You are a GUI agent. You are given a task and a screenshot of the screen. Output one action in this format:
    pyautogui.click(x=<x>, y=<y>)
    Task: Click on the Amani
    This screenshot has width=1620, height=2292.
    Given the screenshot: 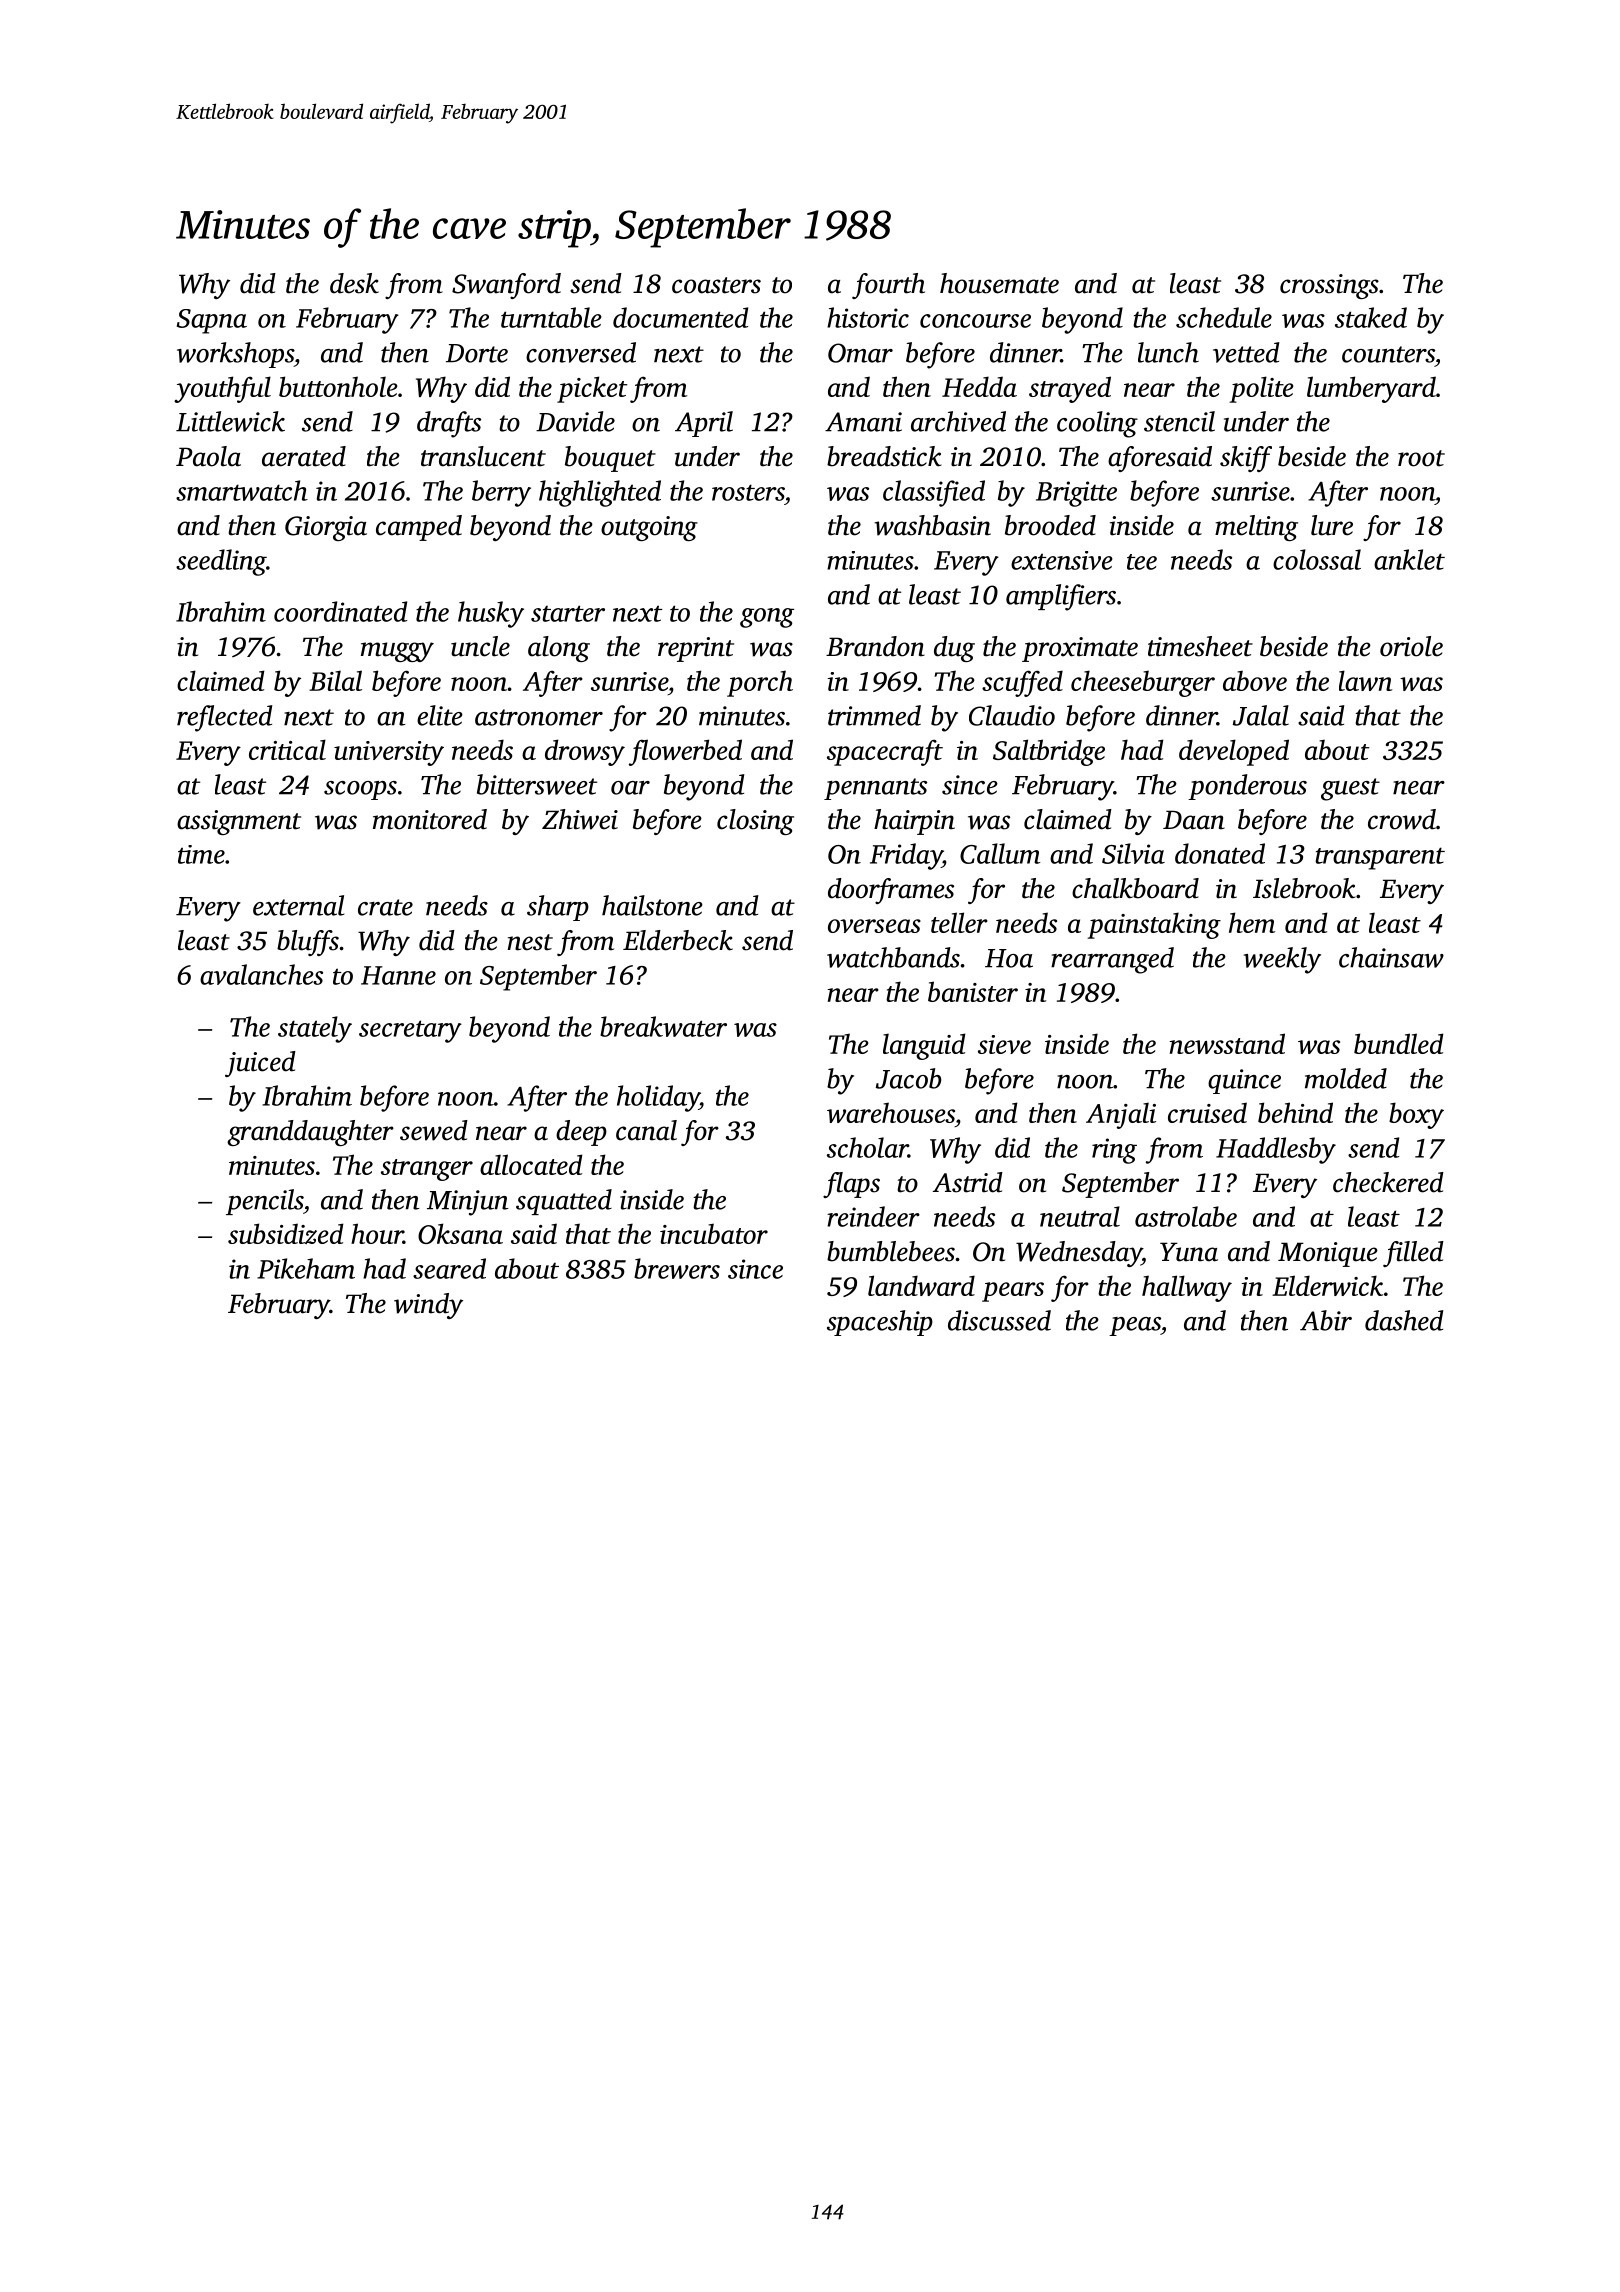 What is the action you would take?
    pyautogui.click(x=863, y=422)
